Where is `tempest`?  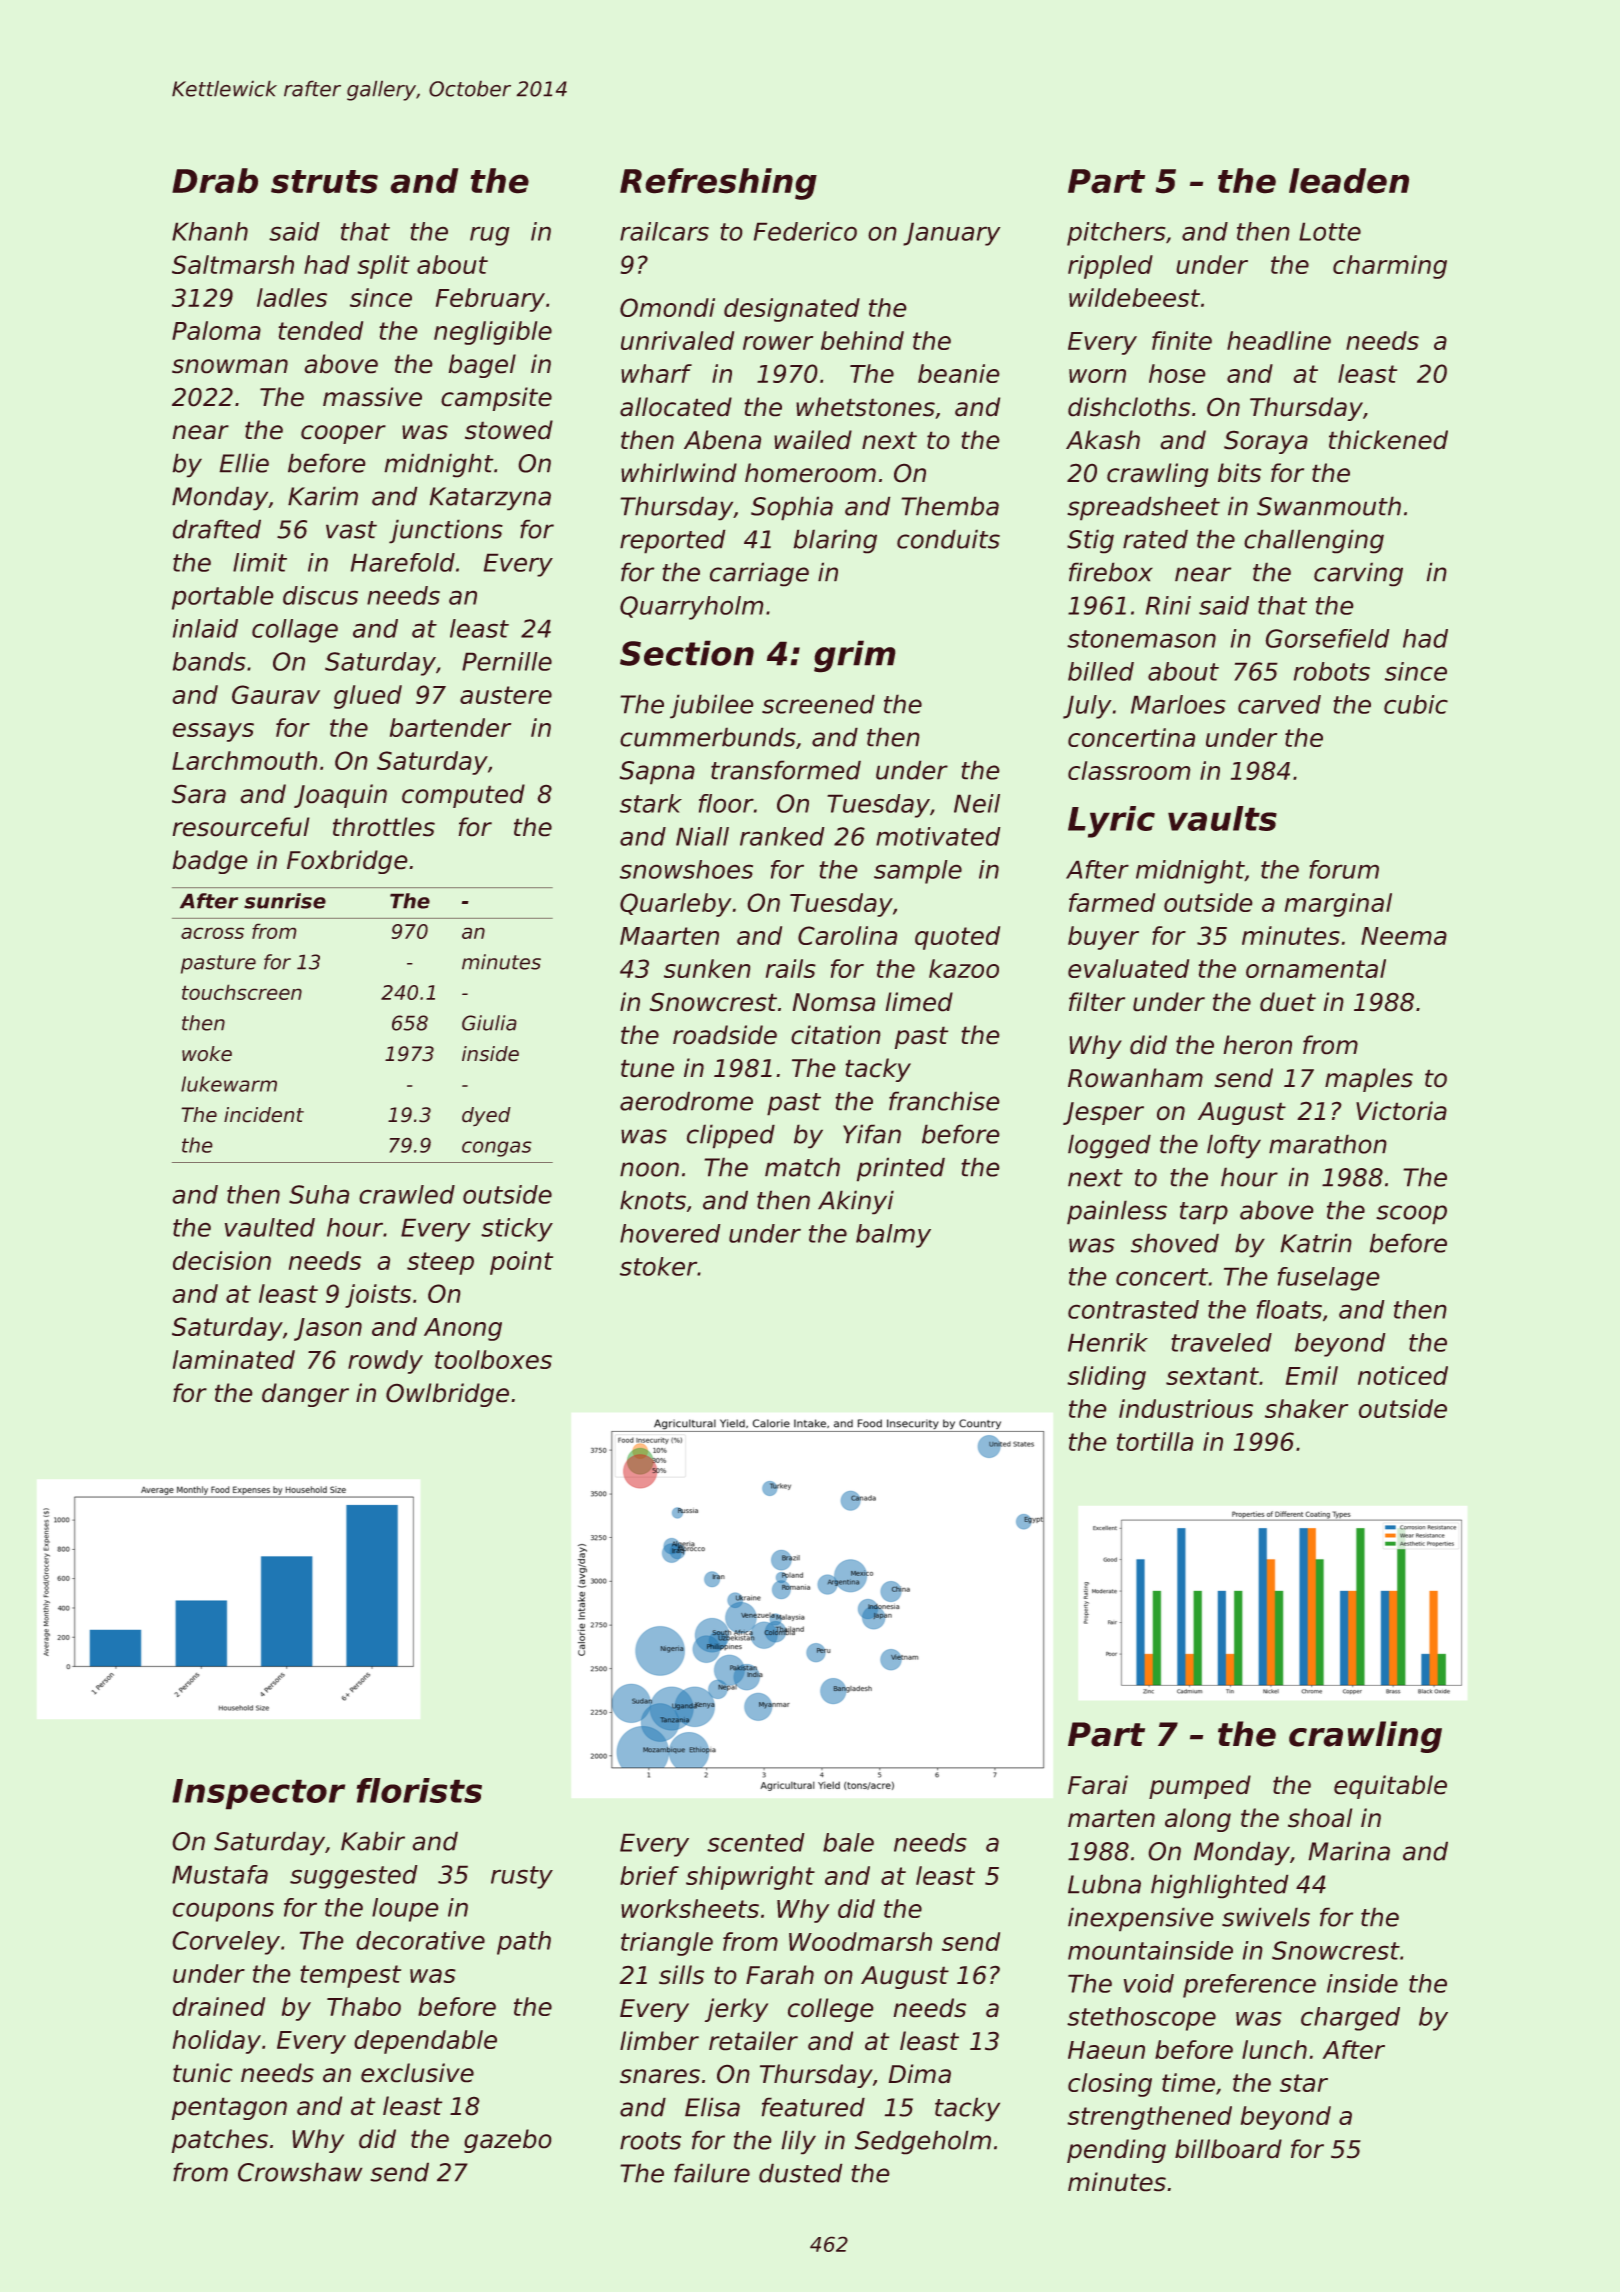 tempest is located at coordinates (350, 1976).
